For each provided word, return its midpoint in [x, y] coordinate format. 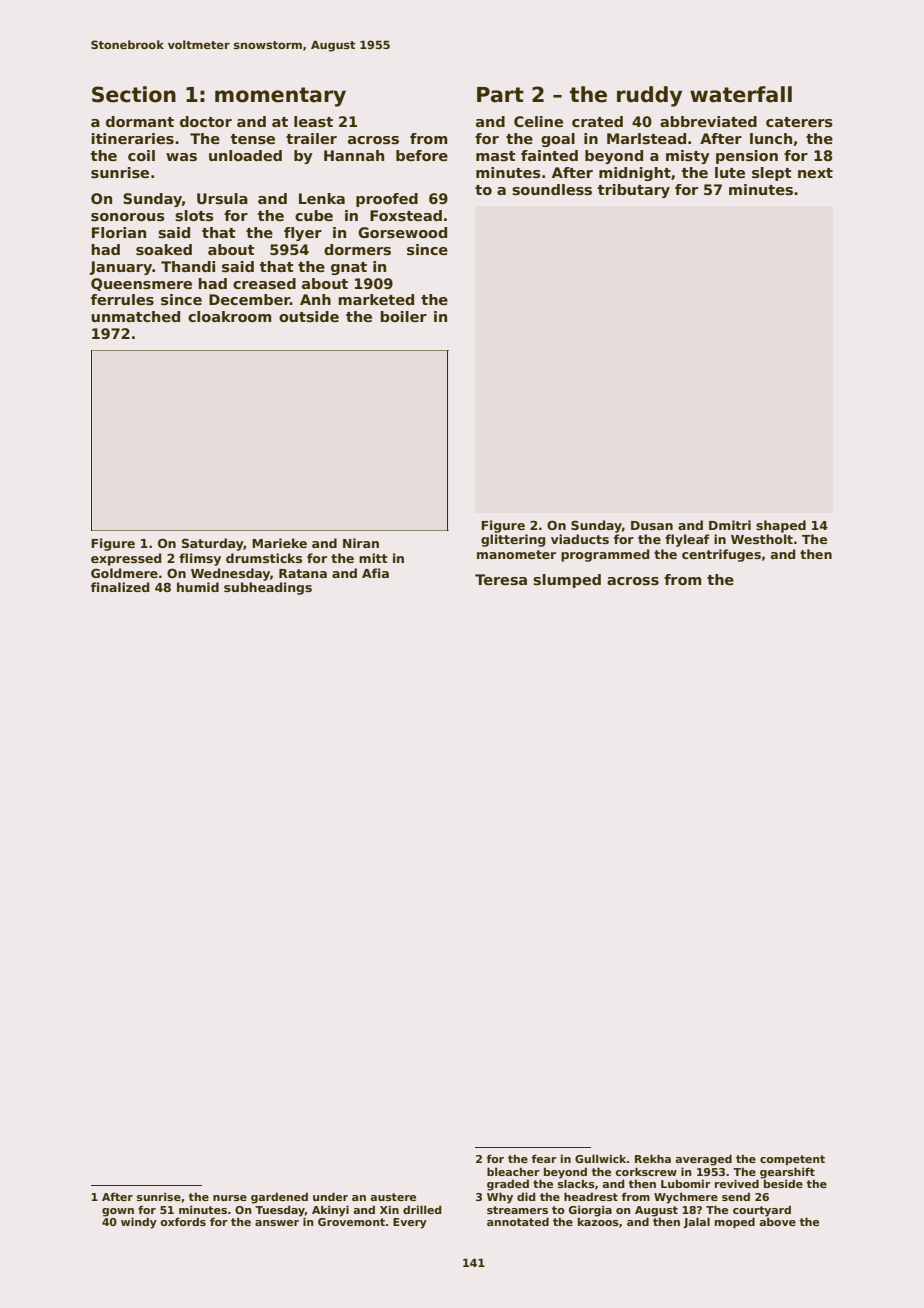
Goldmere [124, 573]
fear [544, 1158]
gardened [279, 1198]
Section [134, 94]
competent [792, 1160]
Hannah [354, 155]
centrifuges [721, 555]
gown [118, 1212]
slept [772, 174]
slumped [567, 581]
